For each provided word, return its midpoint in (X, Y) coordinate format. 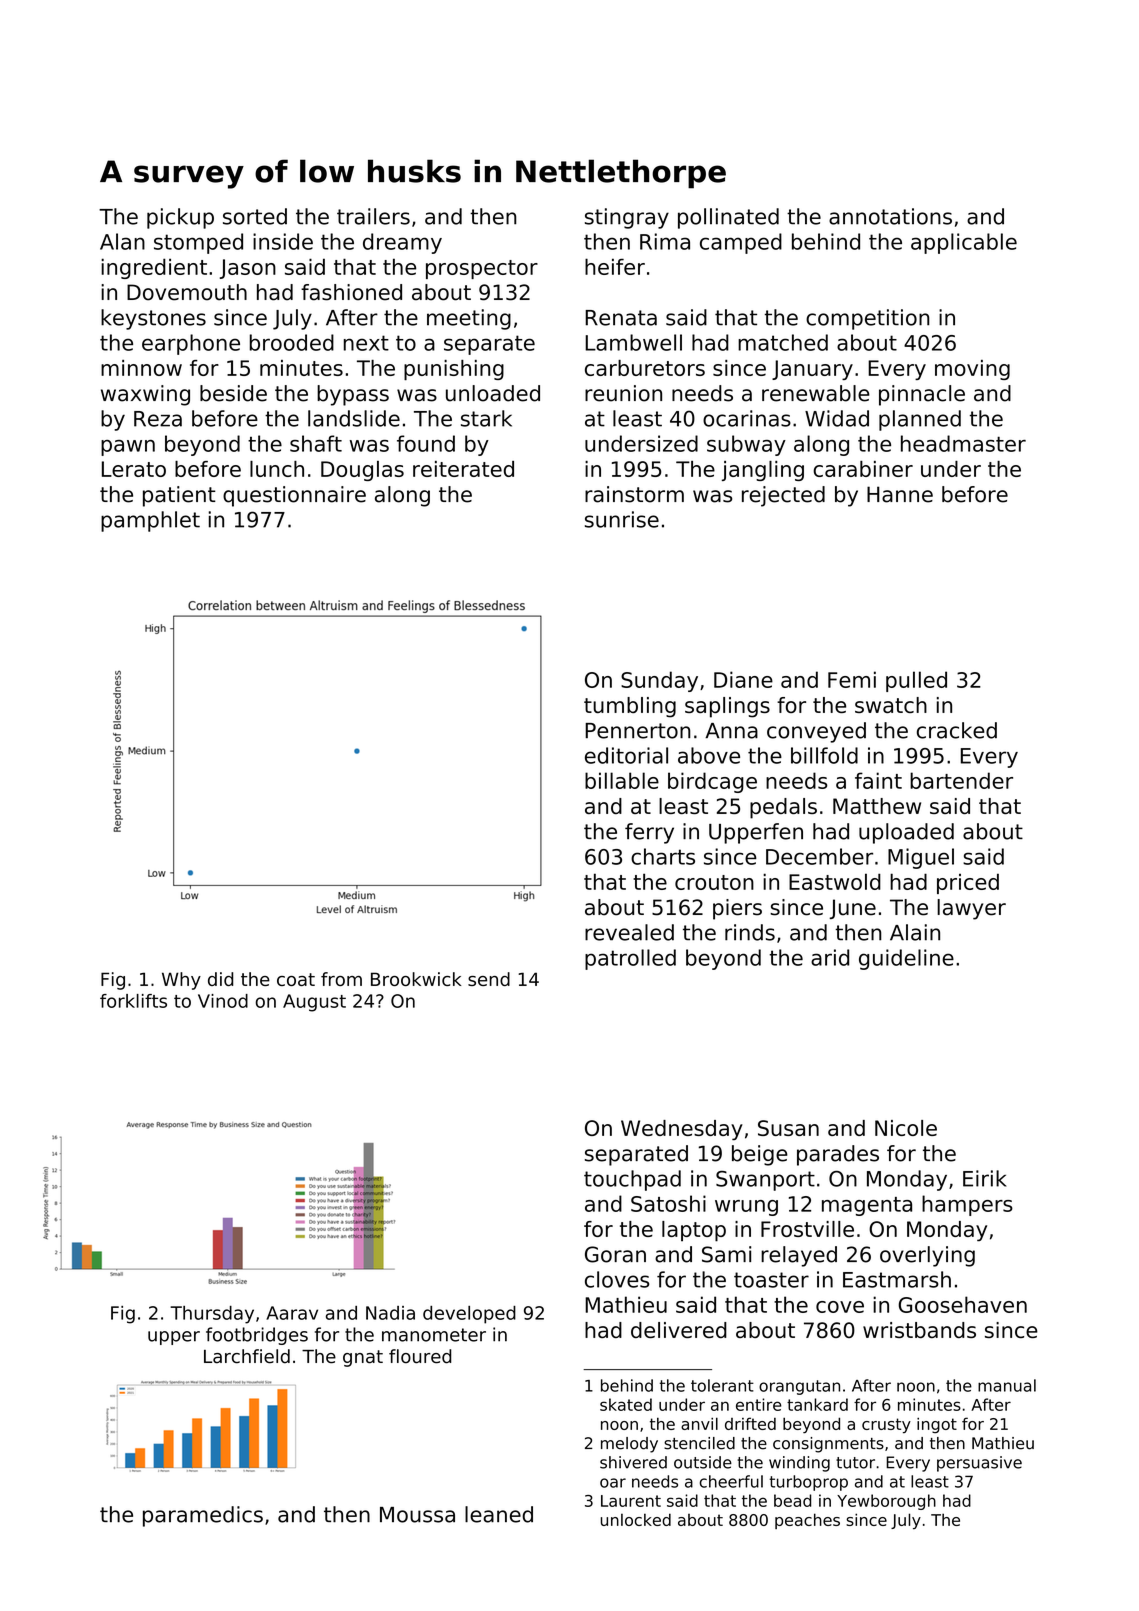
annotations (890, 216)
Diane (743, 679)
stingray (627, 218)
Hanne (900, 494)
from (341, 979)
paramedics (203, 1516)
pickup (180, 218)
